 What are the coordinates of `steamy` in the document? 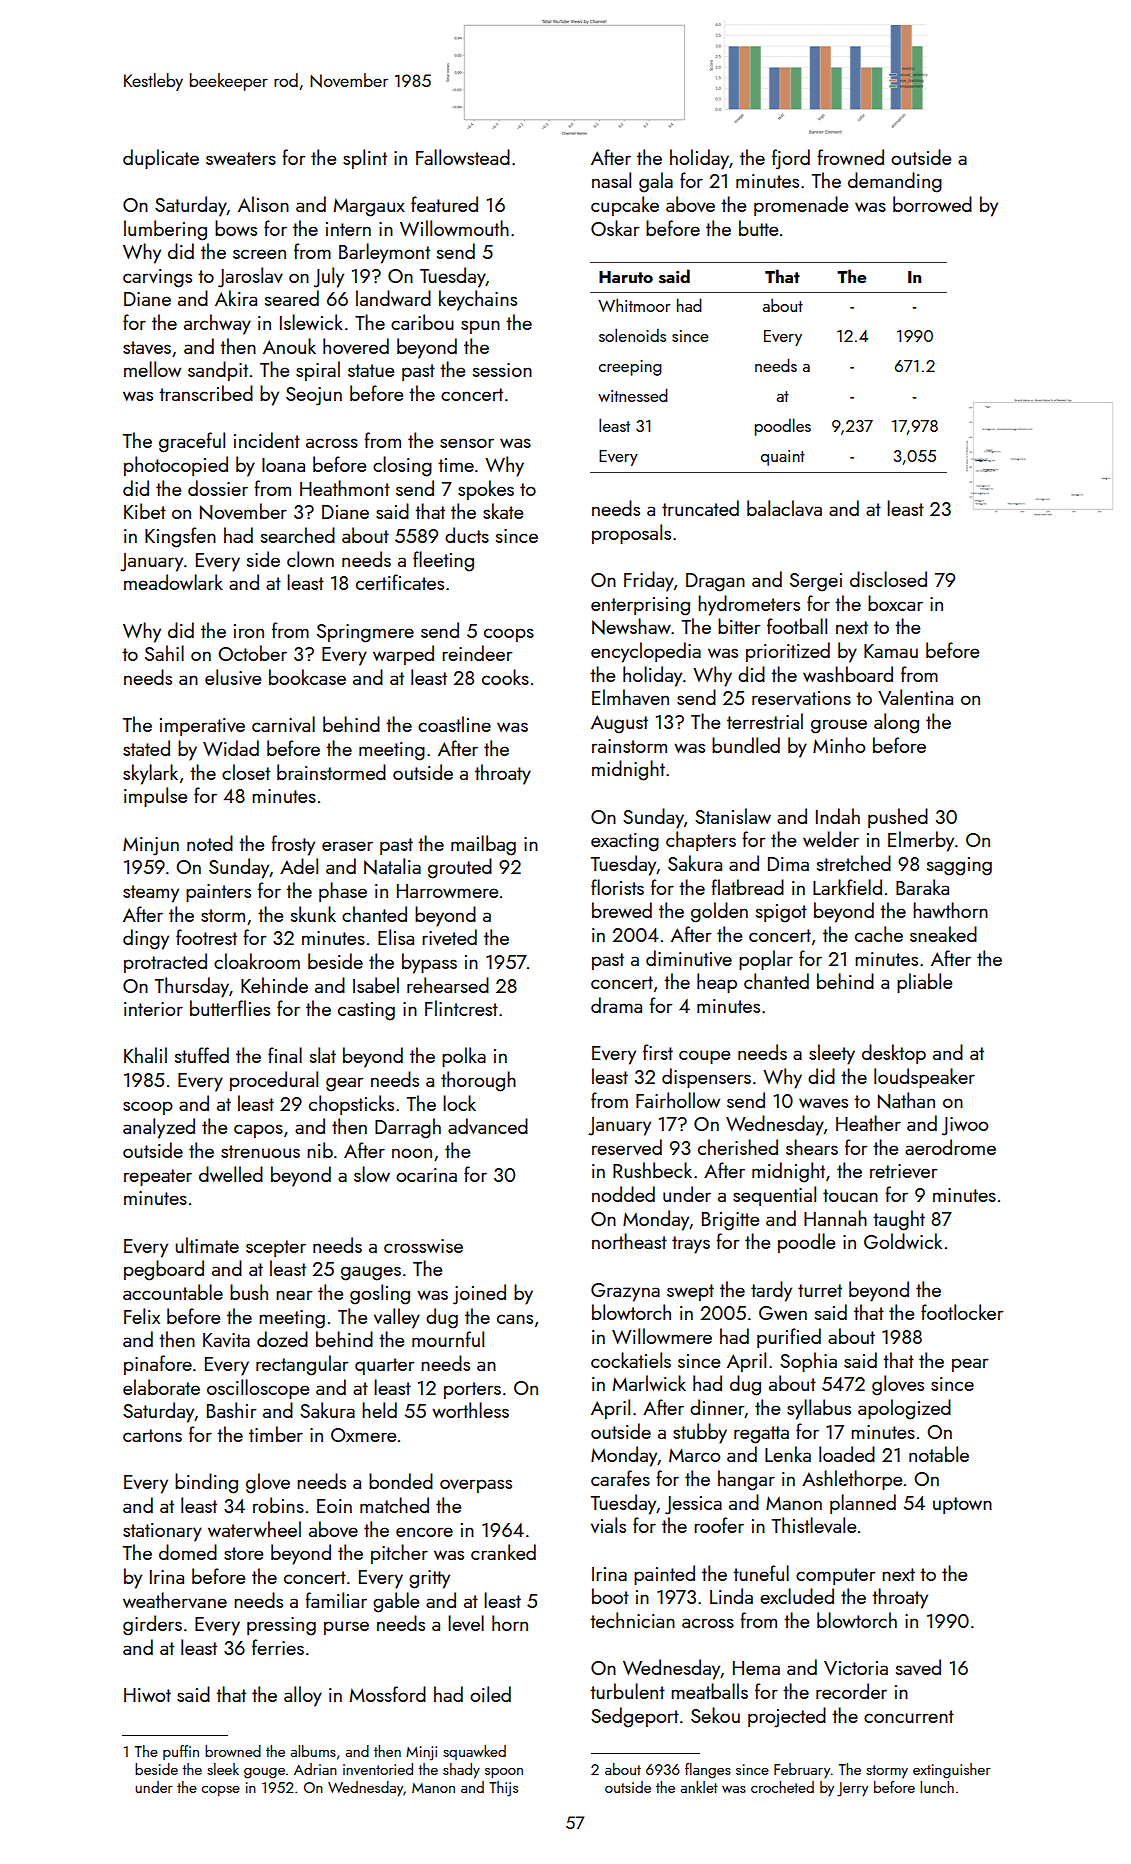 It's located at (151, 894).
